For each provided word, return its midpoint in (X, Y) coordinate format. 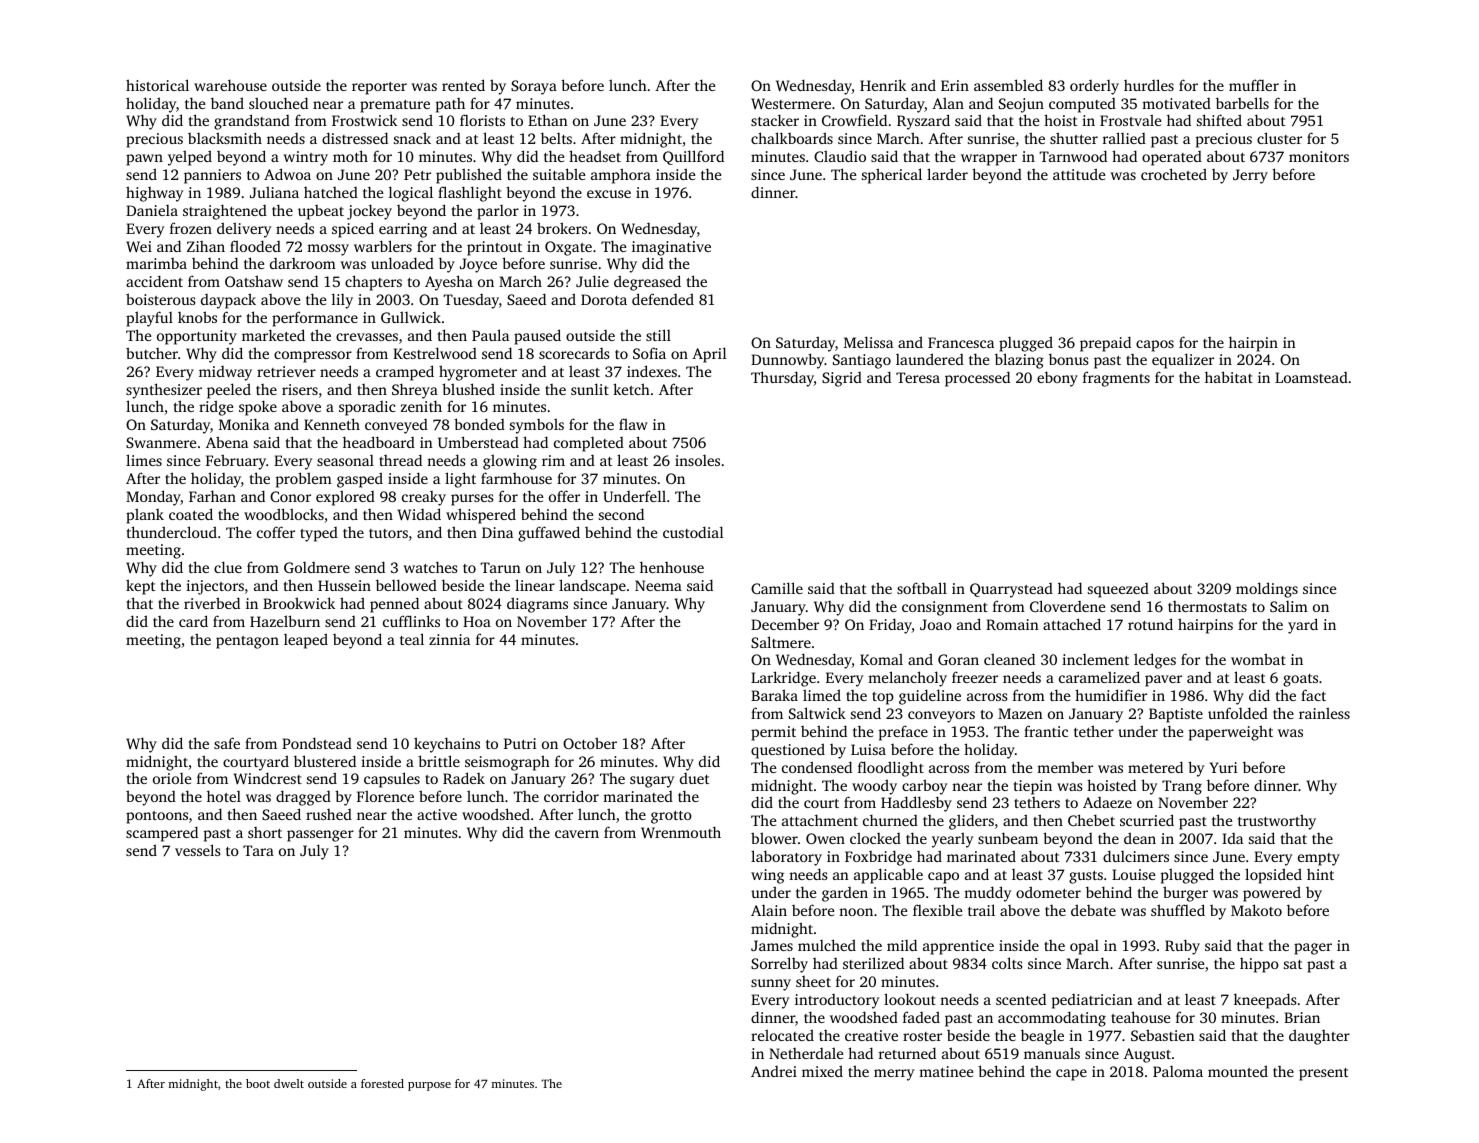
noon (856, 912)
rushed (329, 814)
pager (1313, 949)
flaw (633, 424)
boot (258, 1083)
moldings (1267, 590)
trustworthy (1277, 822)
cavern (577, 834)
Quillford (693, 157)
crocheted (1174, 174)
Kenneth (332, 424)
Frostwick (364, 120)
